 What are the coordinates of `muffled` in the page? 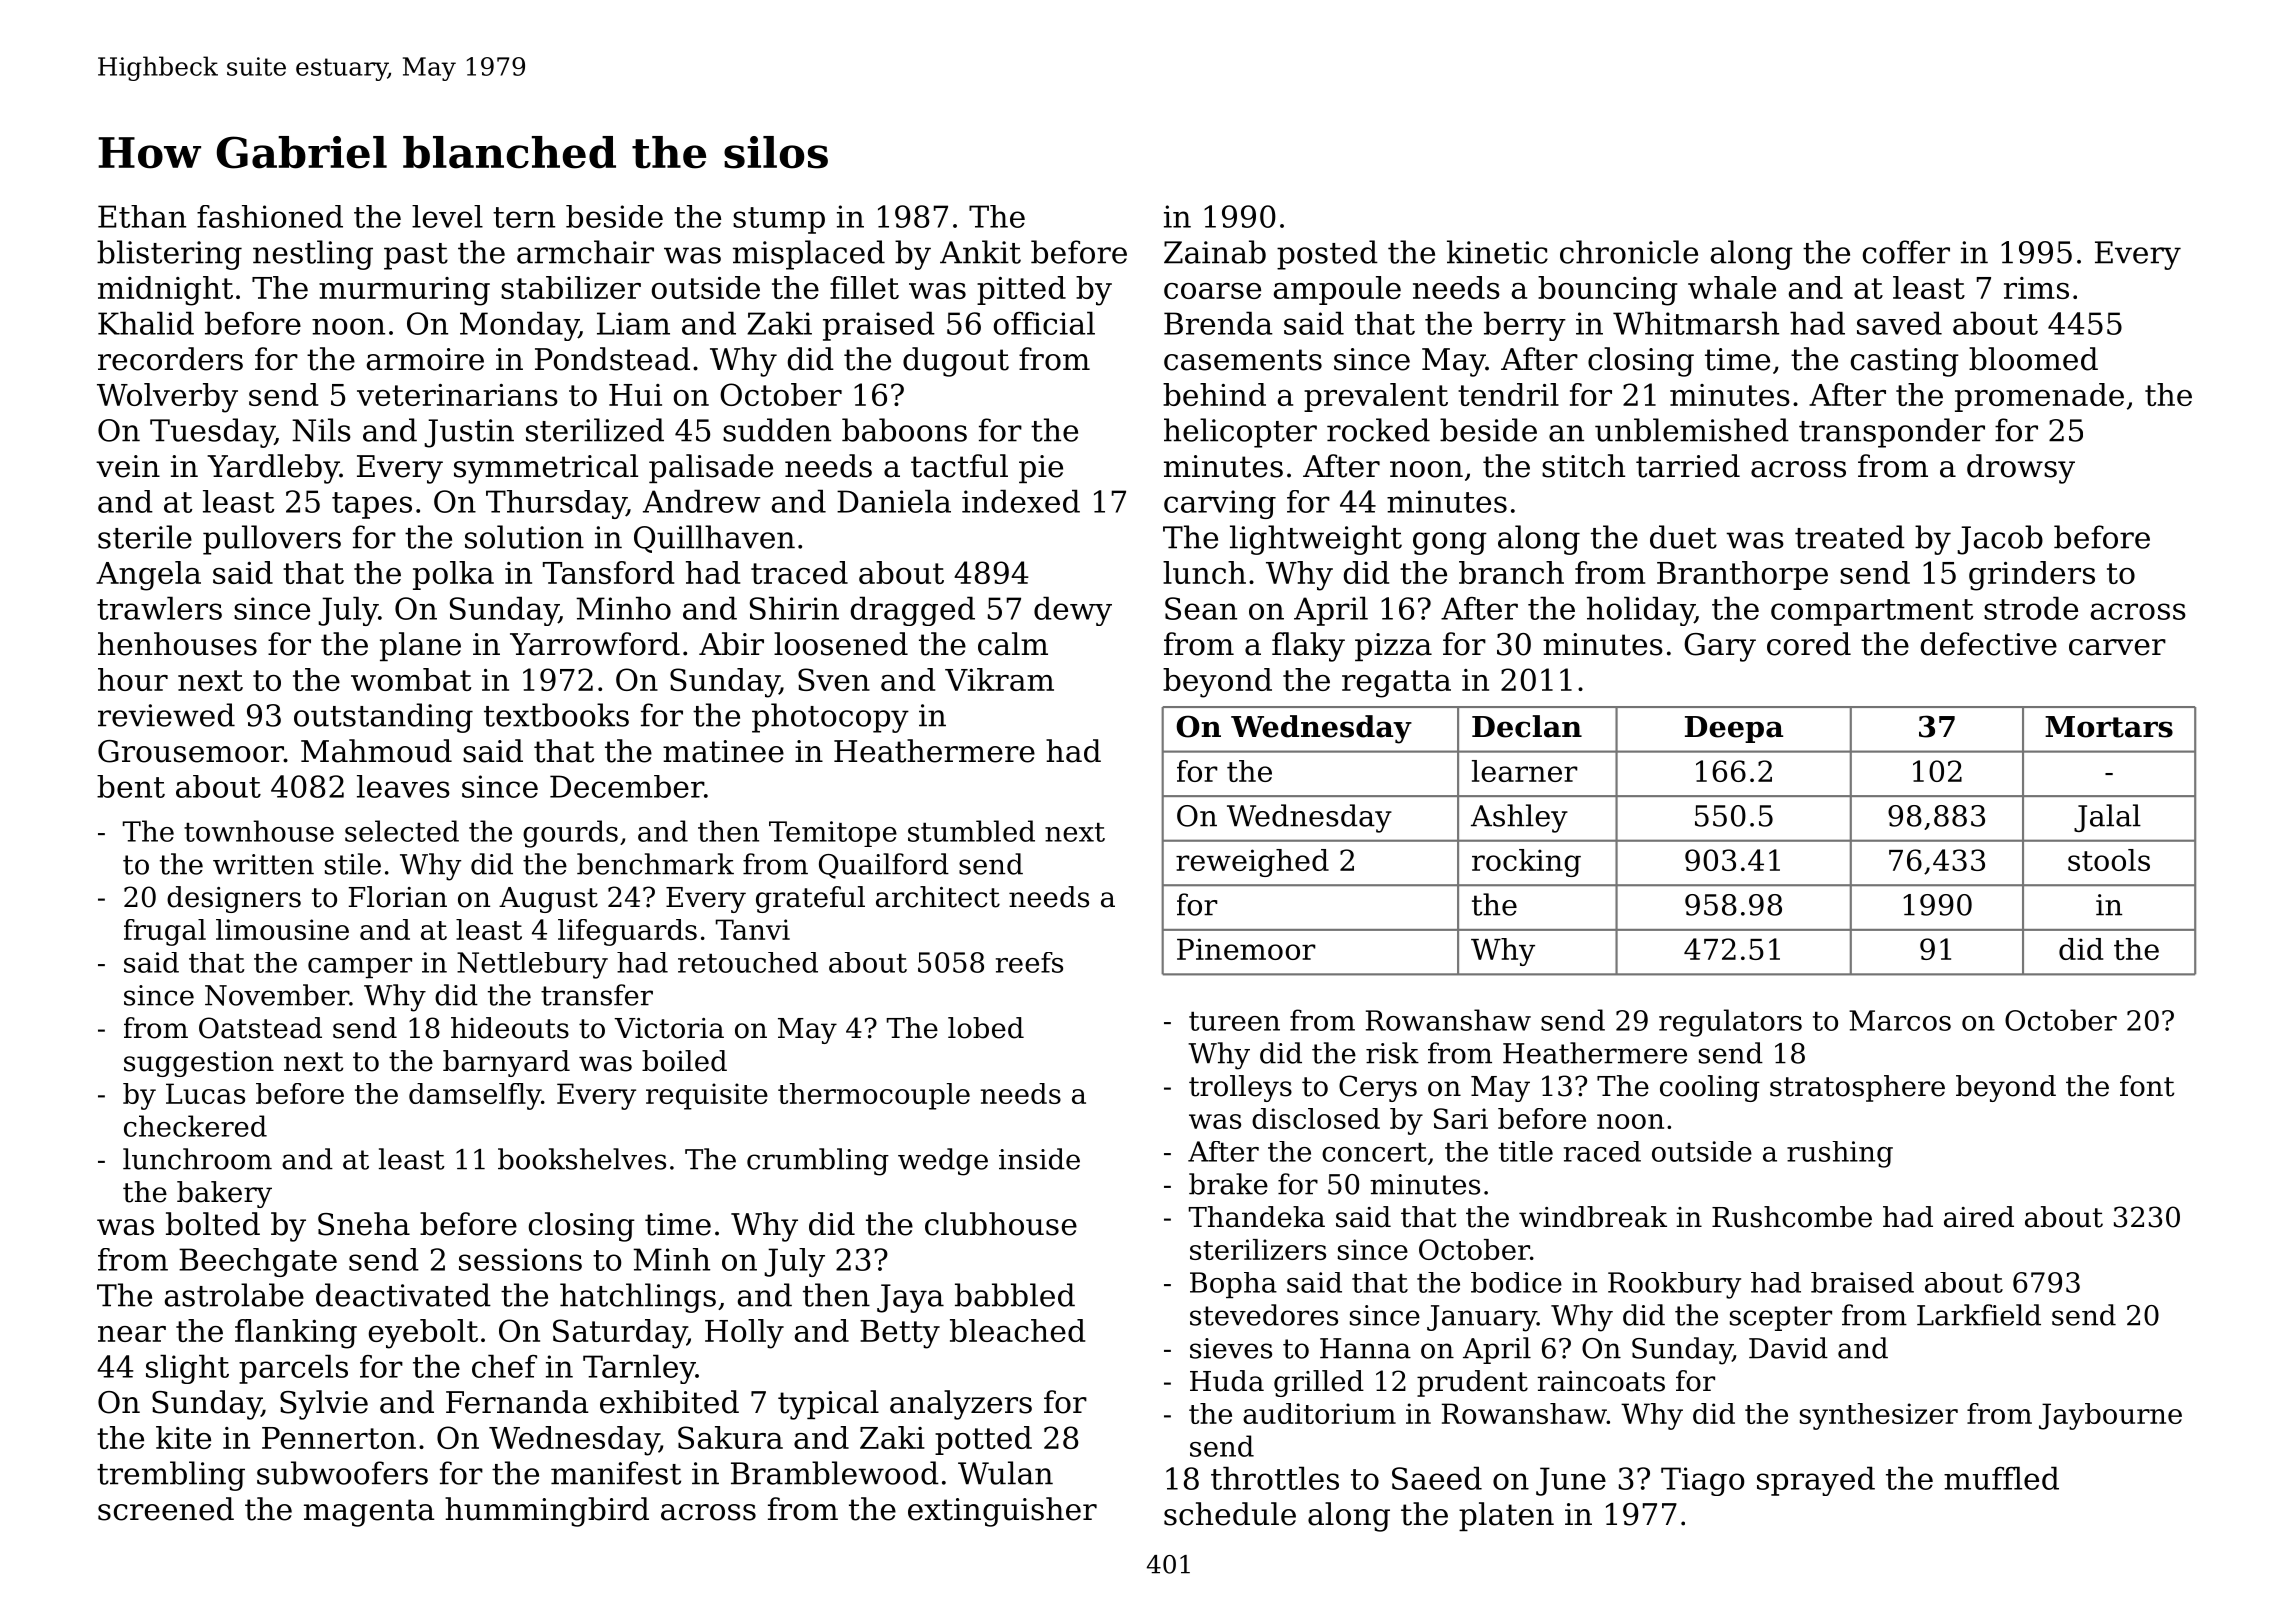 It's located at (2001, 1478).
